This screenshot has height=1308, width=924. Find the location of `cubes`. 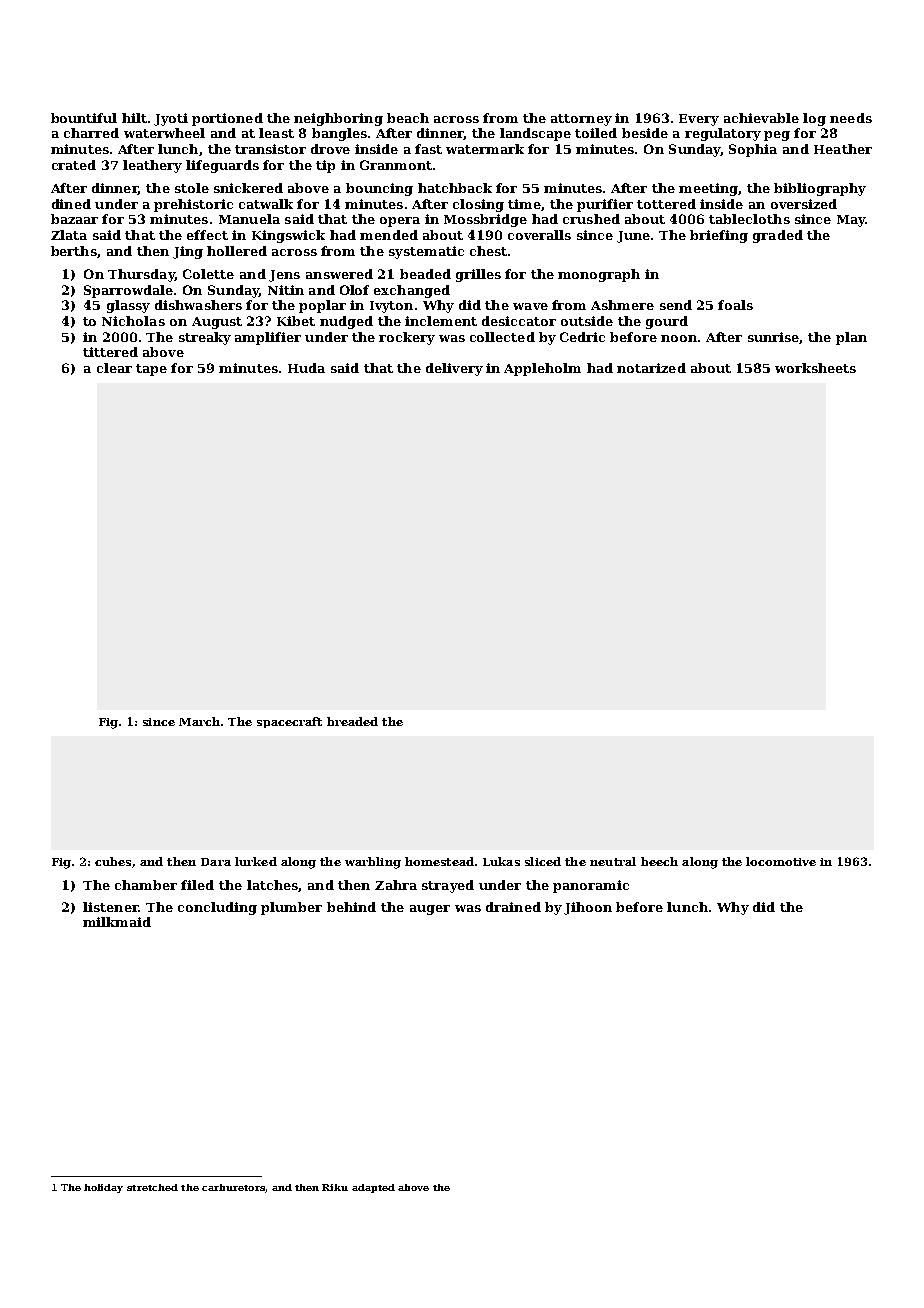

cubes is located at coordinates (113, 861).
